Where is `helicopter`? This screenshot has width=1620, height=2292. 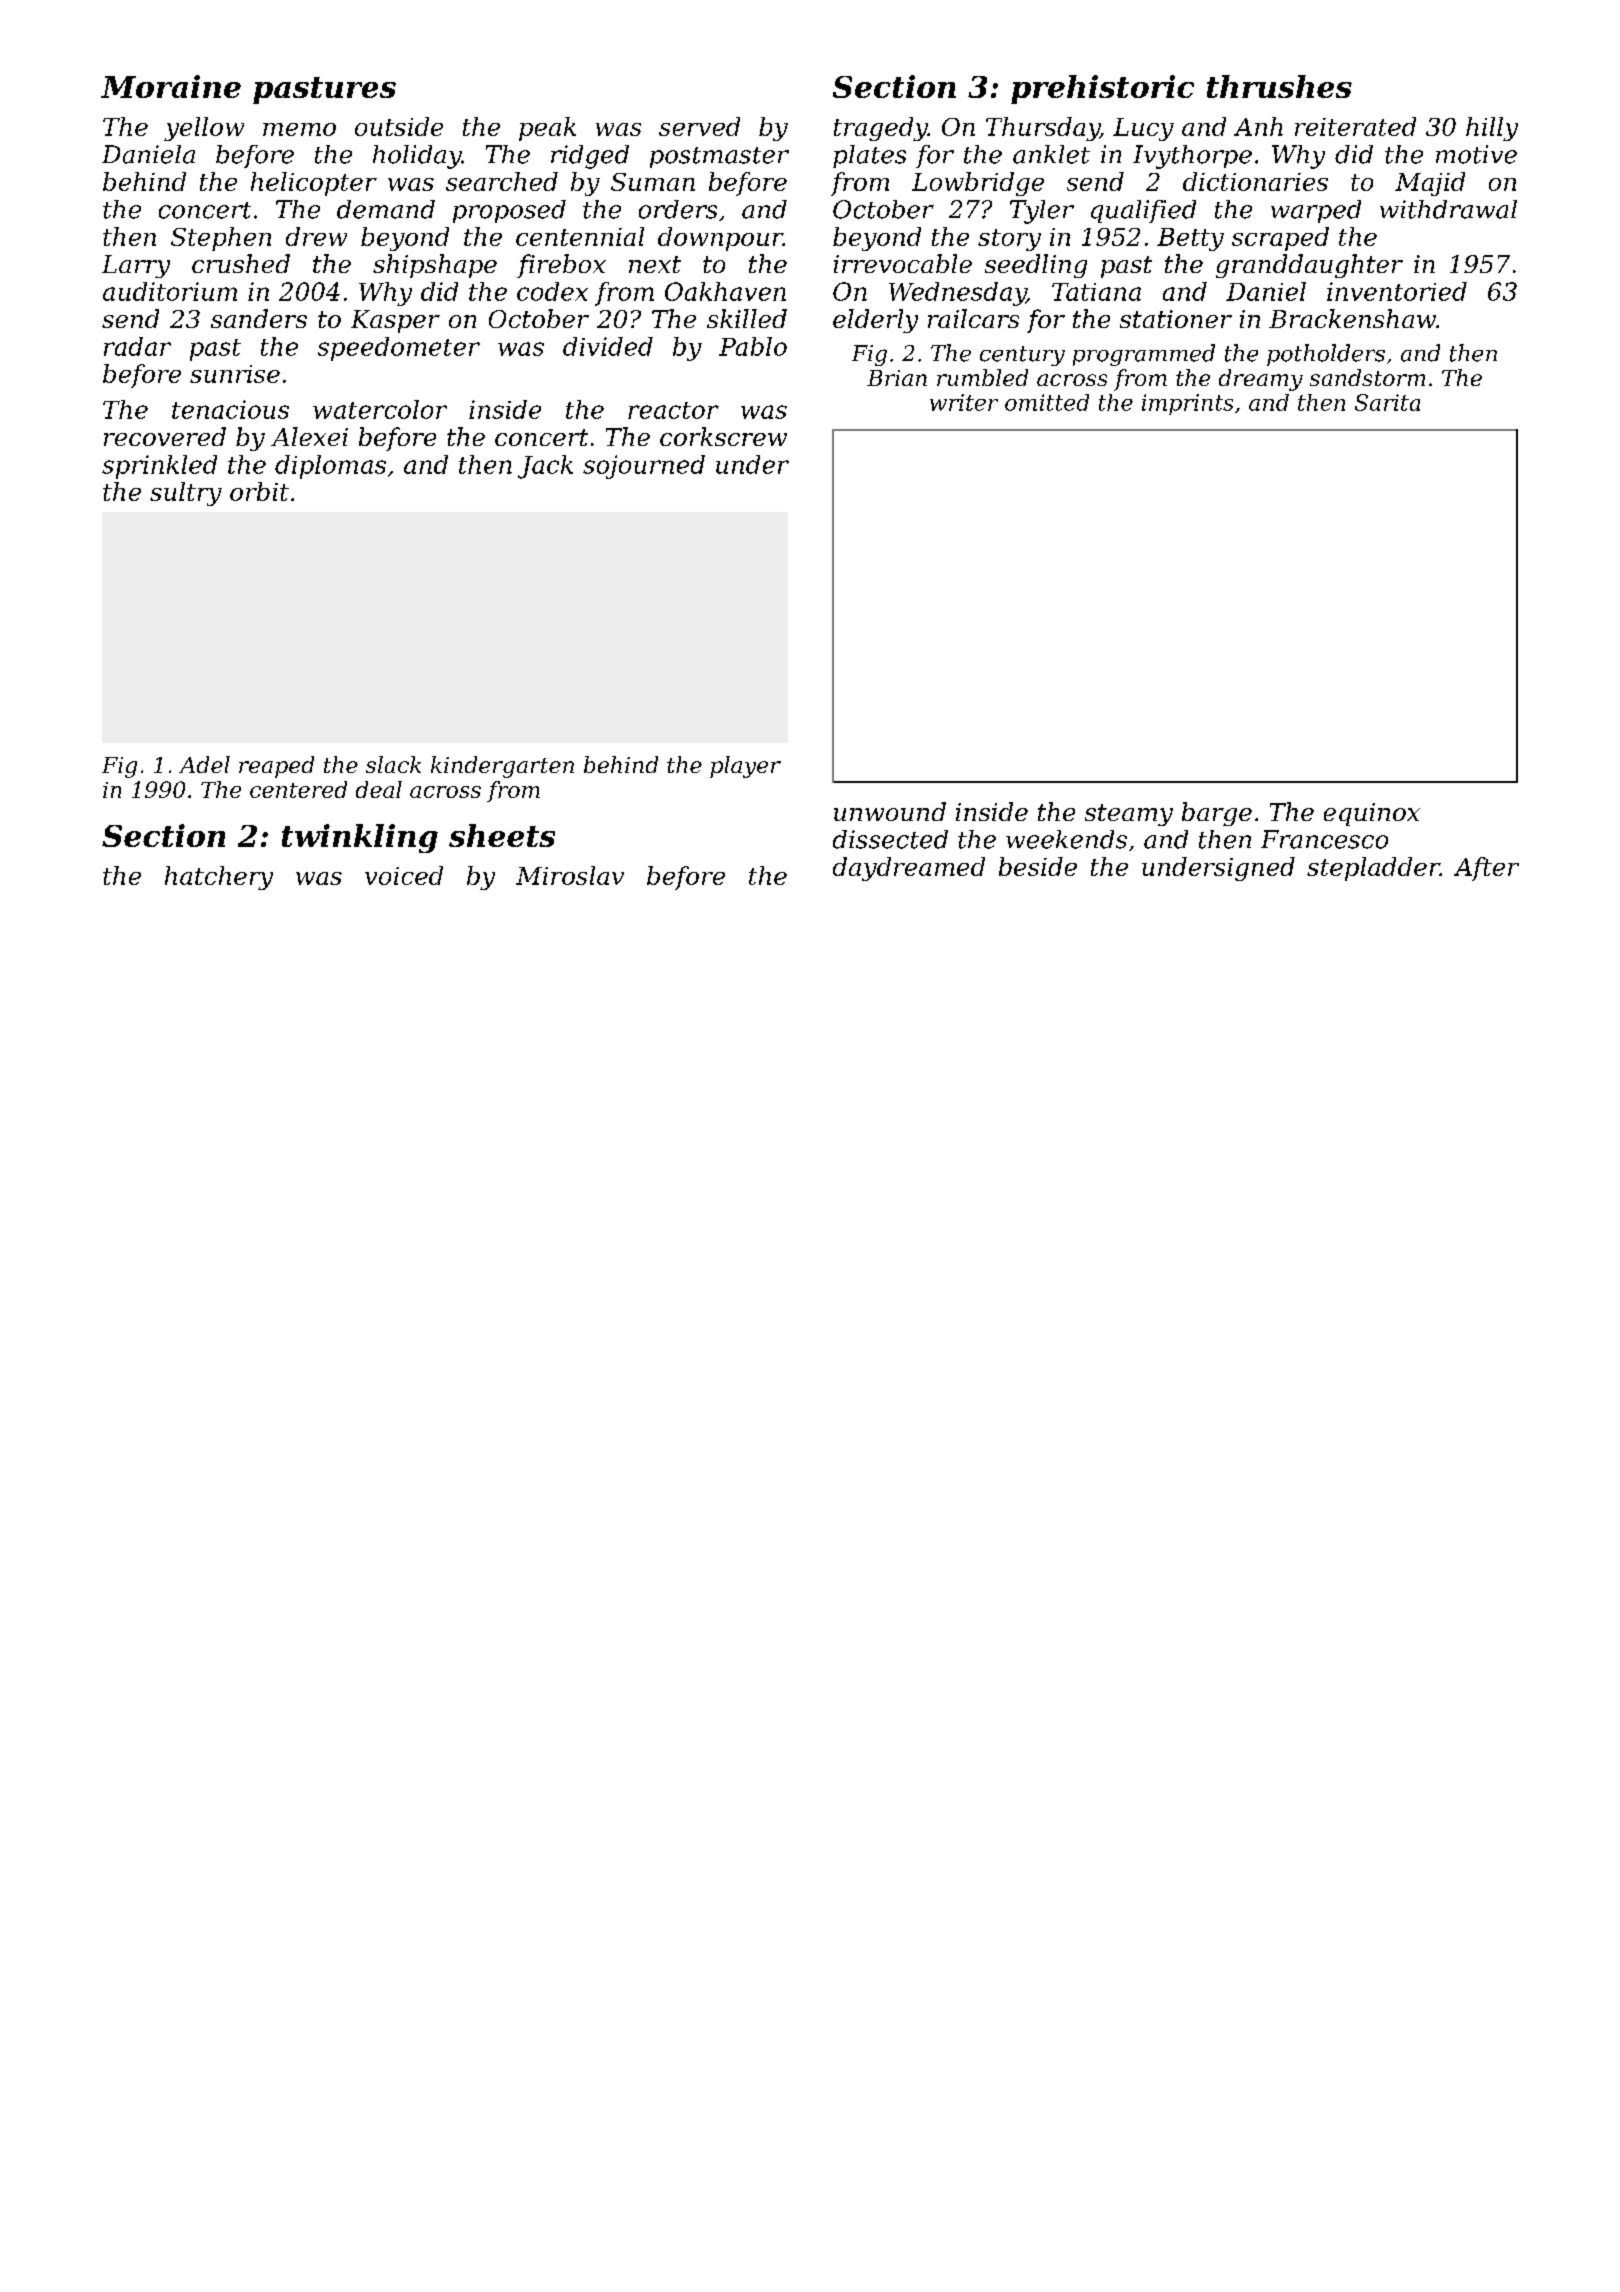
helicopter is located at coordinates (314, 184).
